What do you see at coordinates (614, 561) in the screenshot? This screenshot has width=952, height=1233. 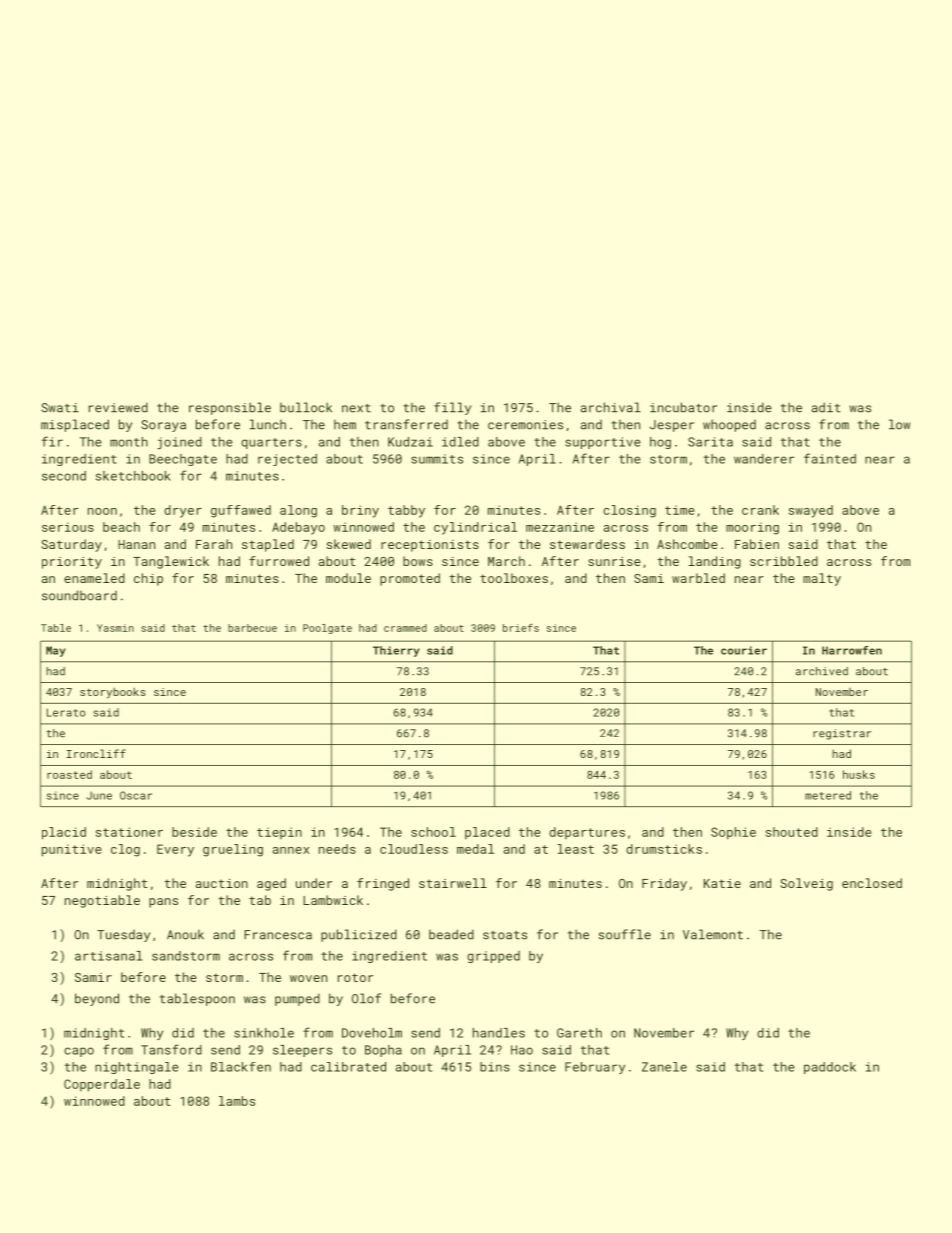 I see `sunrise` at bounding box center [614, 561].
